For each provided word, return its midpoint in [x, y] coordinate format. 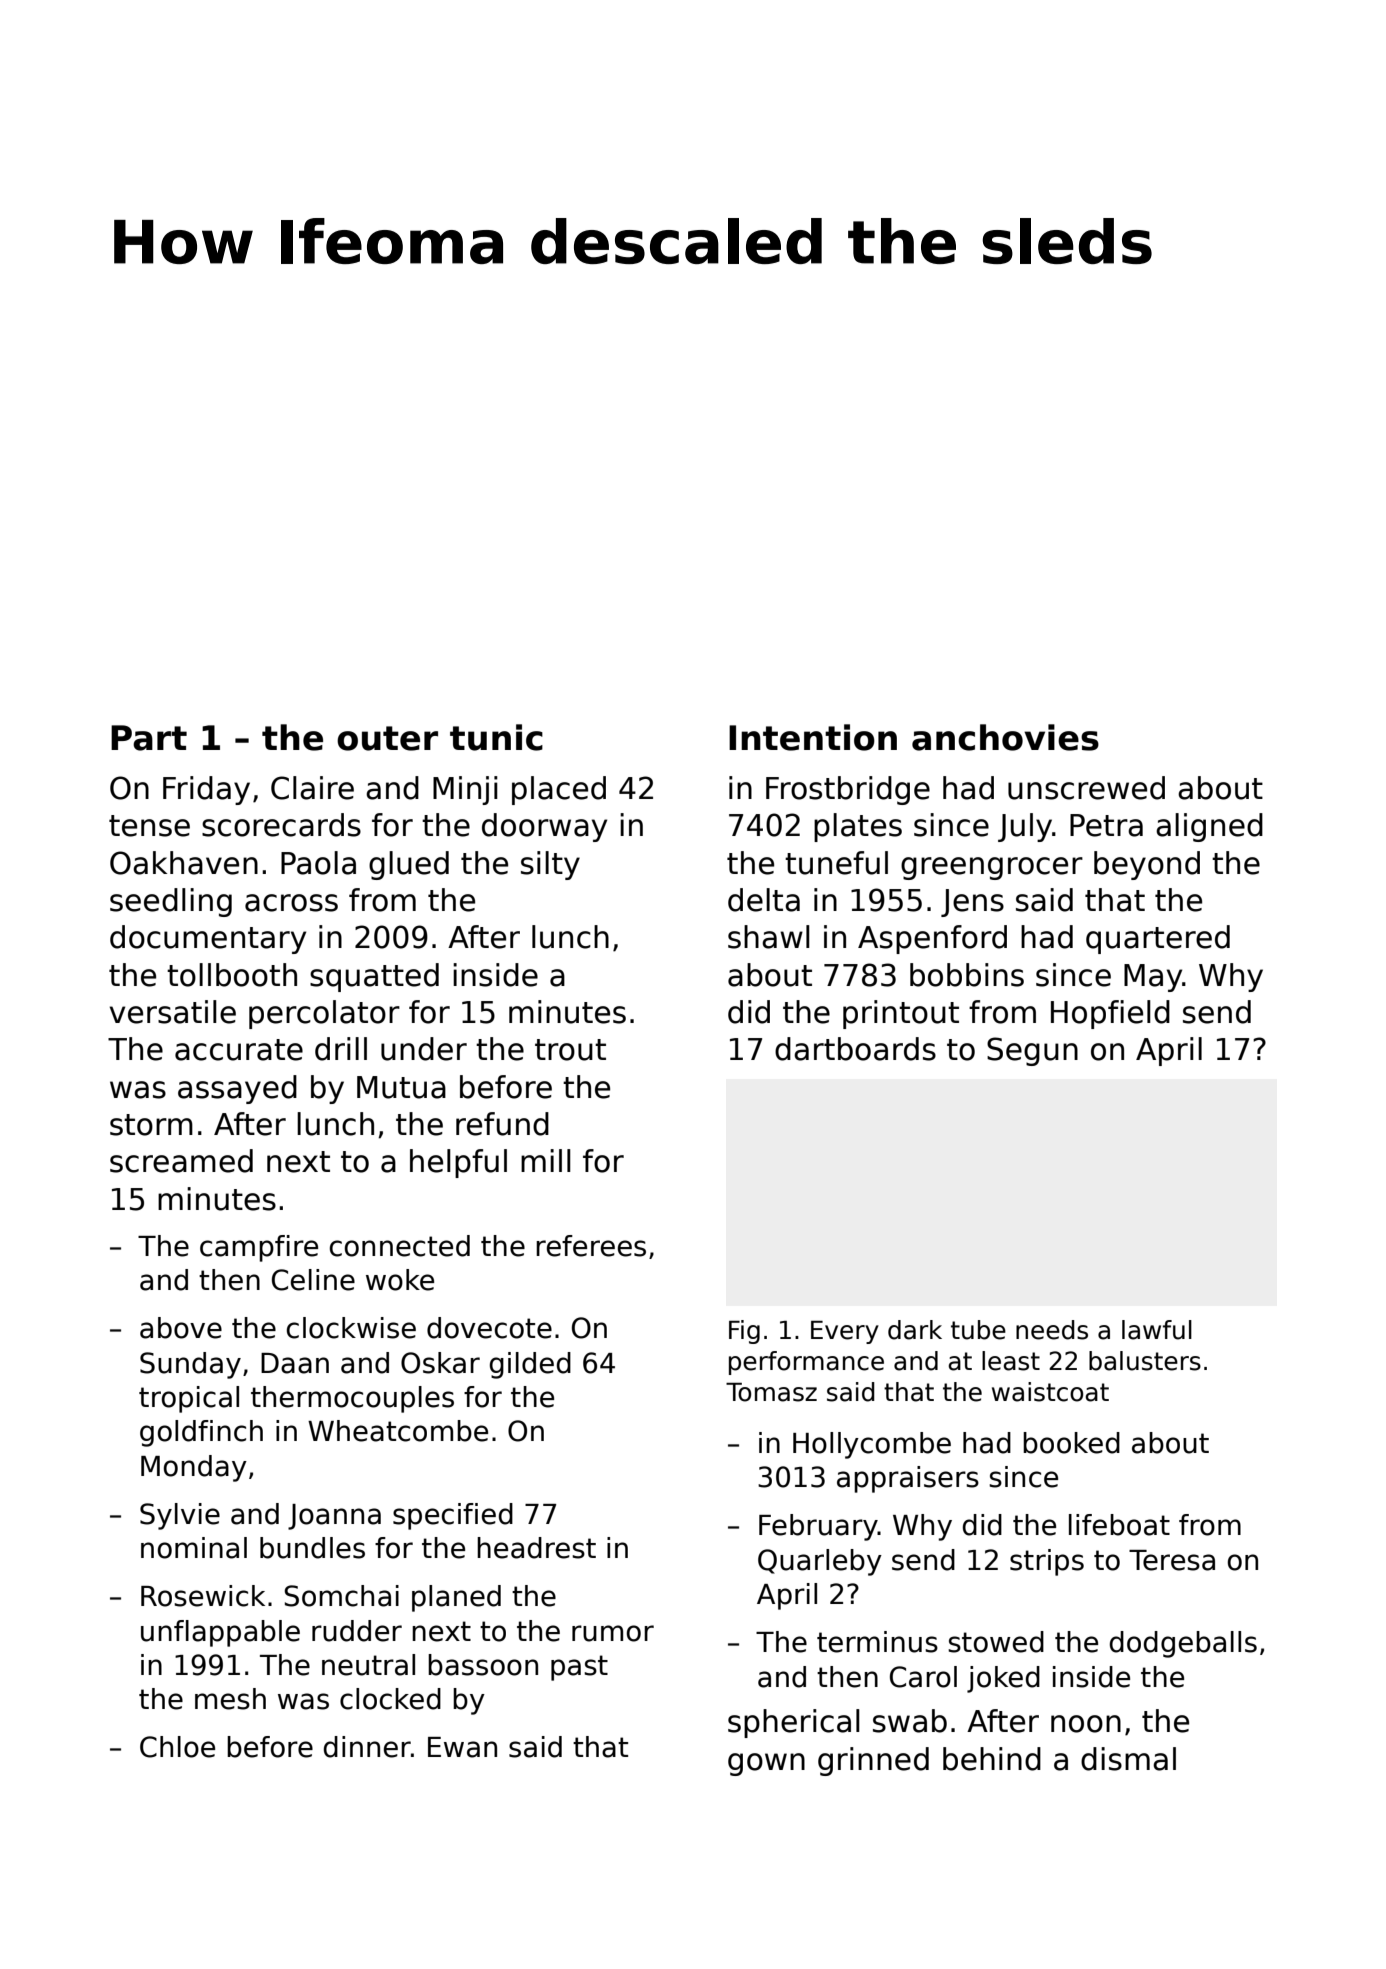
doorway [544, 827]
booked [1071, 1443]
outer [387, 738]
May [1153, 978]
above [181, 1328]
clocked [390, 1699]
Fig [744, 1332]
